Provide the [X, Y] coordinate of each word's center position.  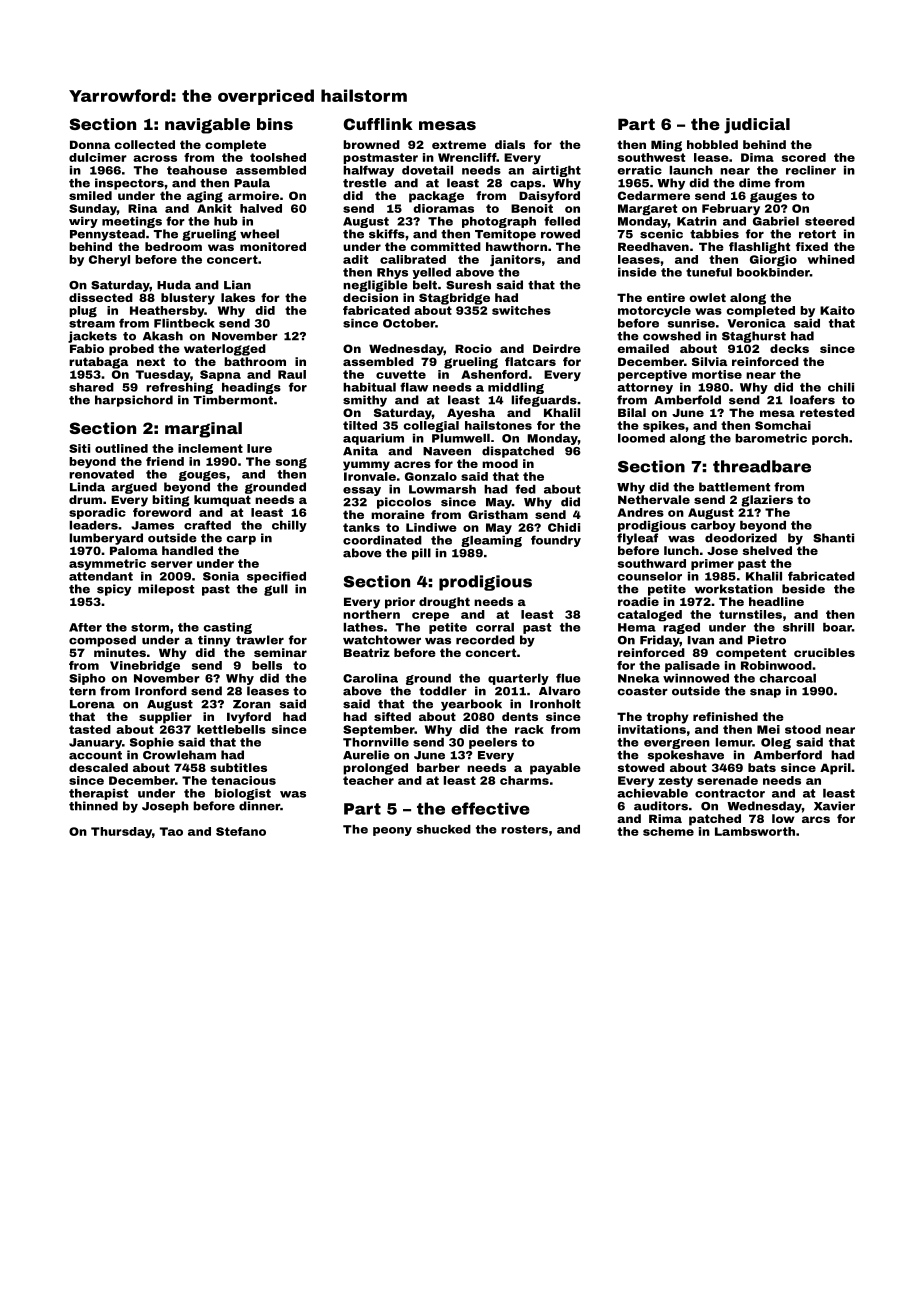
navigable [207, 126]
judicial [757, 126]
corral [495, 627]
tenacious [243, 780]
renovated [101, 474]
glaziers [767, 501]
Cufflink [378, 124]
